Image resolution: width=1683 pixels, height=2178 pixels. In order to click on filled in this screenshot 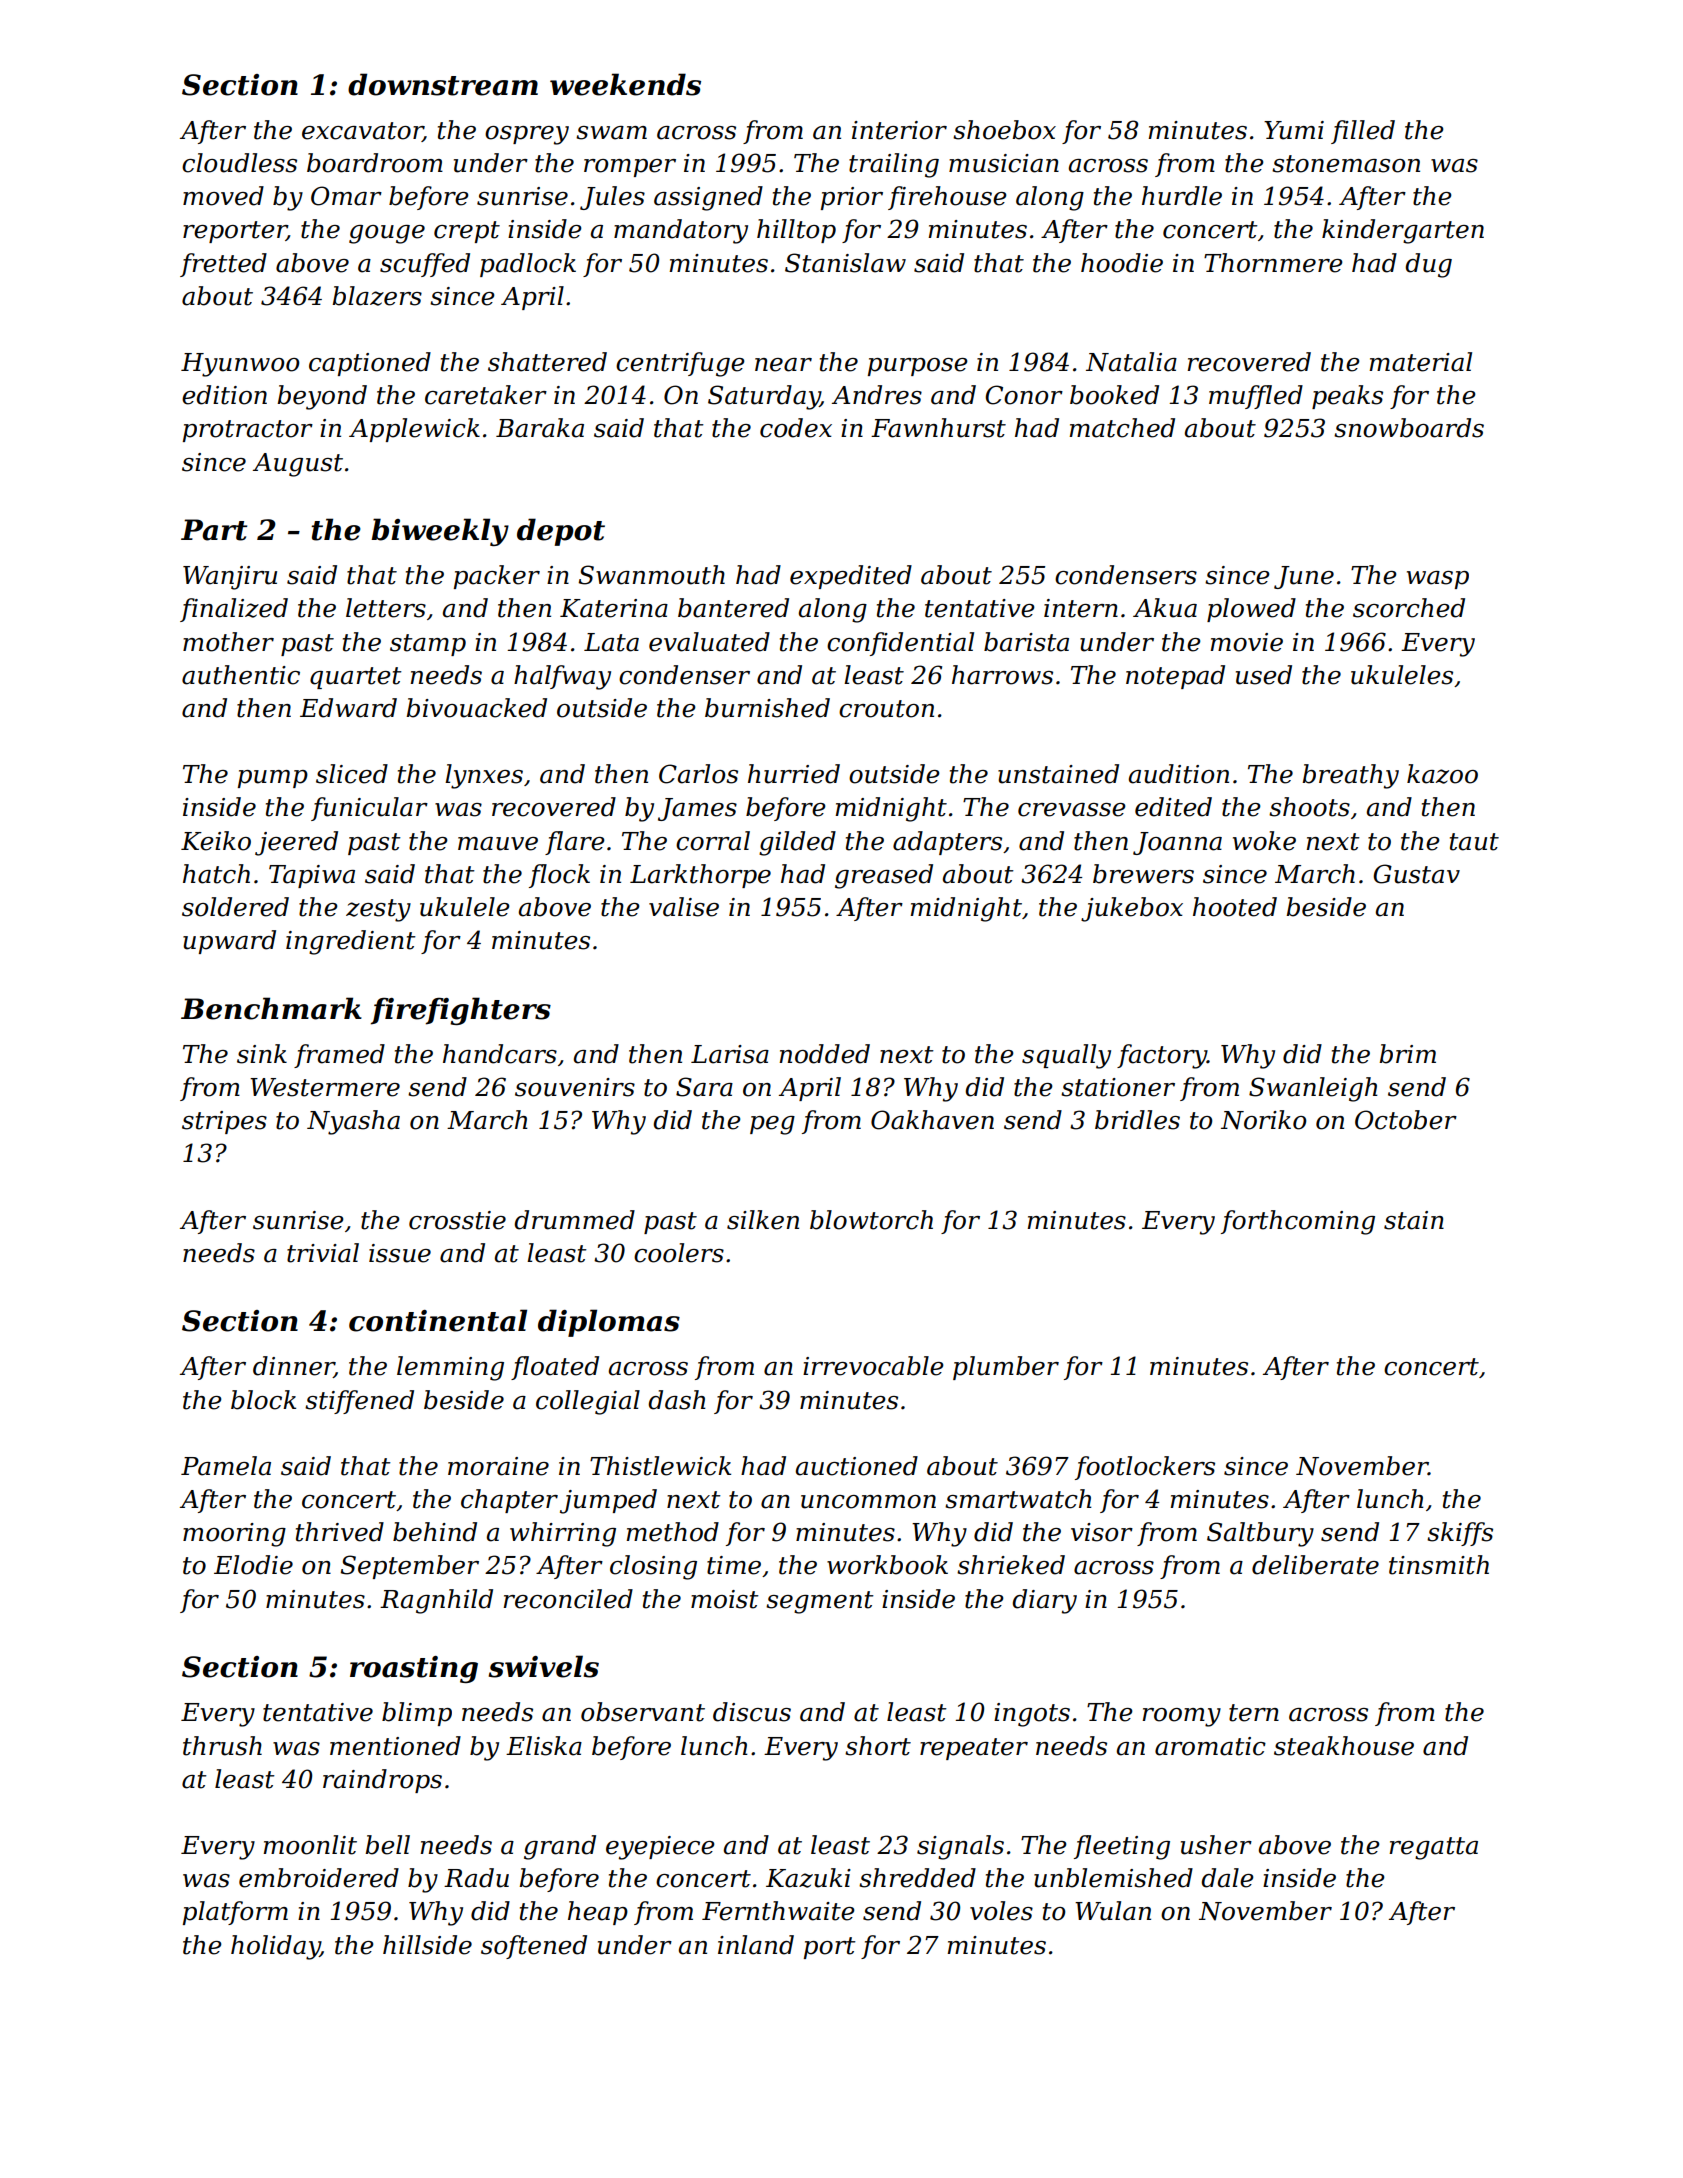, I will do `click(1363, 132)`.
